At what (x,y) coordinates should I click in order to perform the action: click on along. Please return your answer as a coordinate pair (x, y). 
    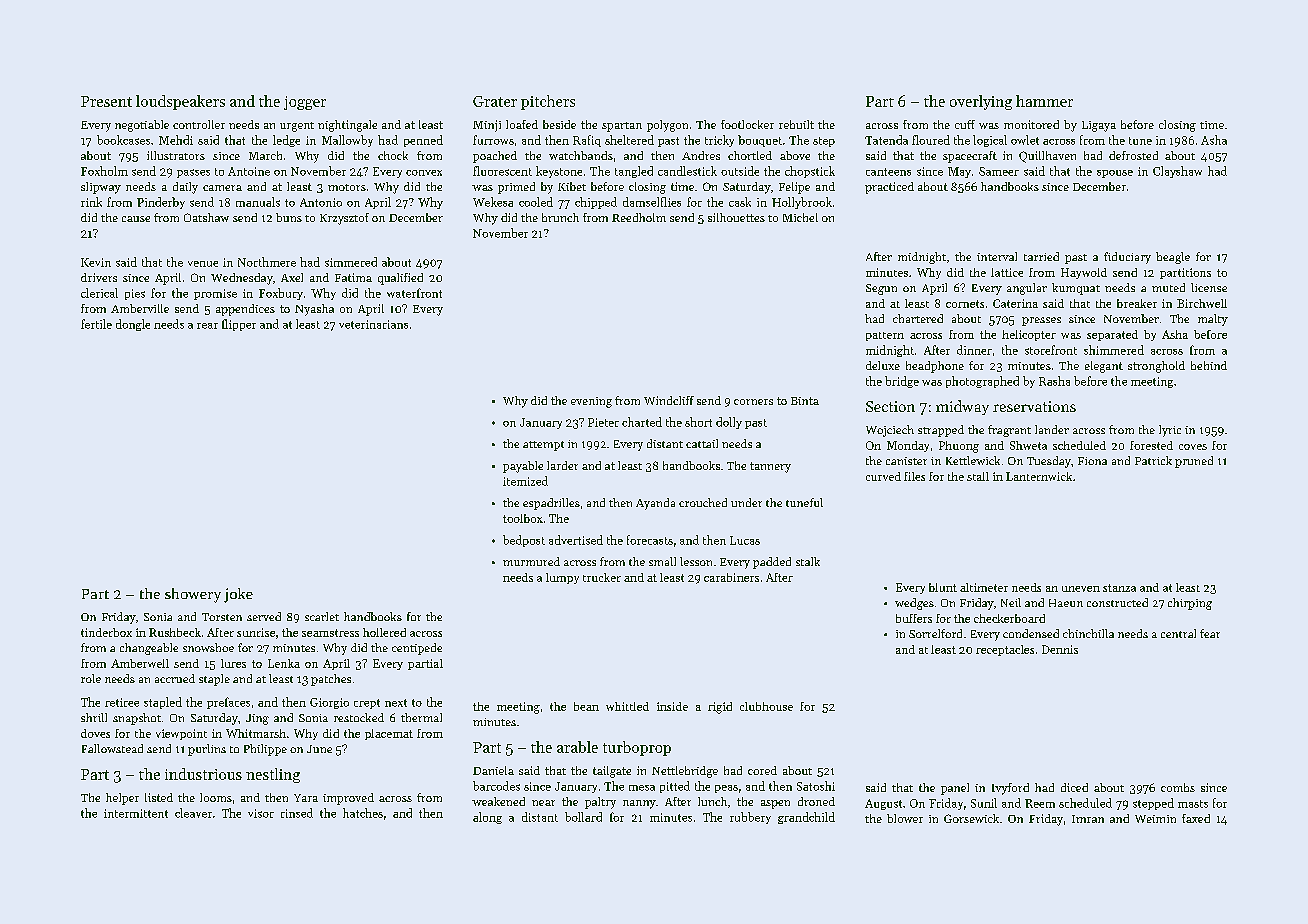
    Looking at the image, I should click on (487, 818).
